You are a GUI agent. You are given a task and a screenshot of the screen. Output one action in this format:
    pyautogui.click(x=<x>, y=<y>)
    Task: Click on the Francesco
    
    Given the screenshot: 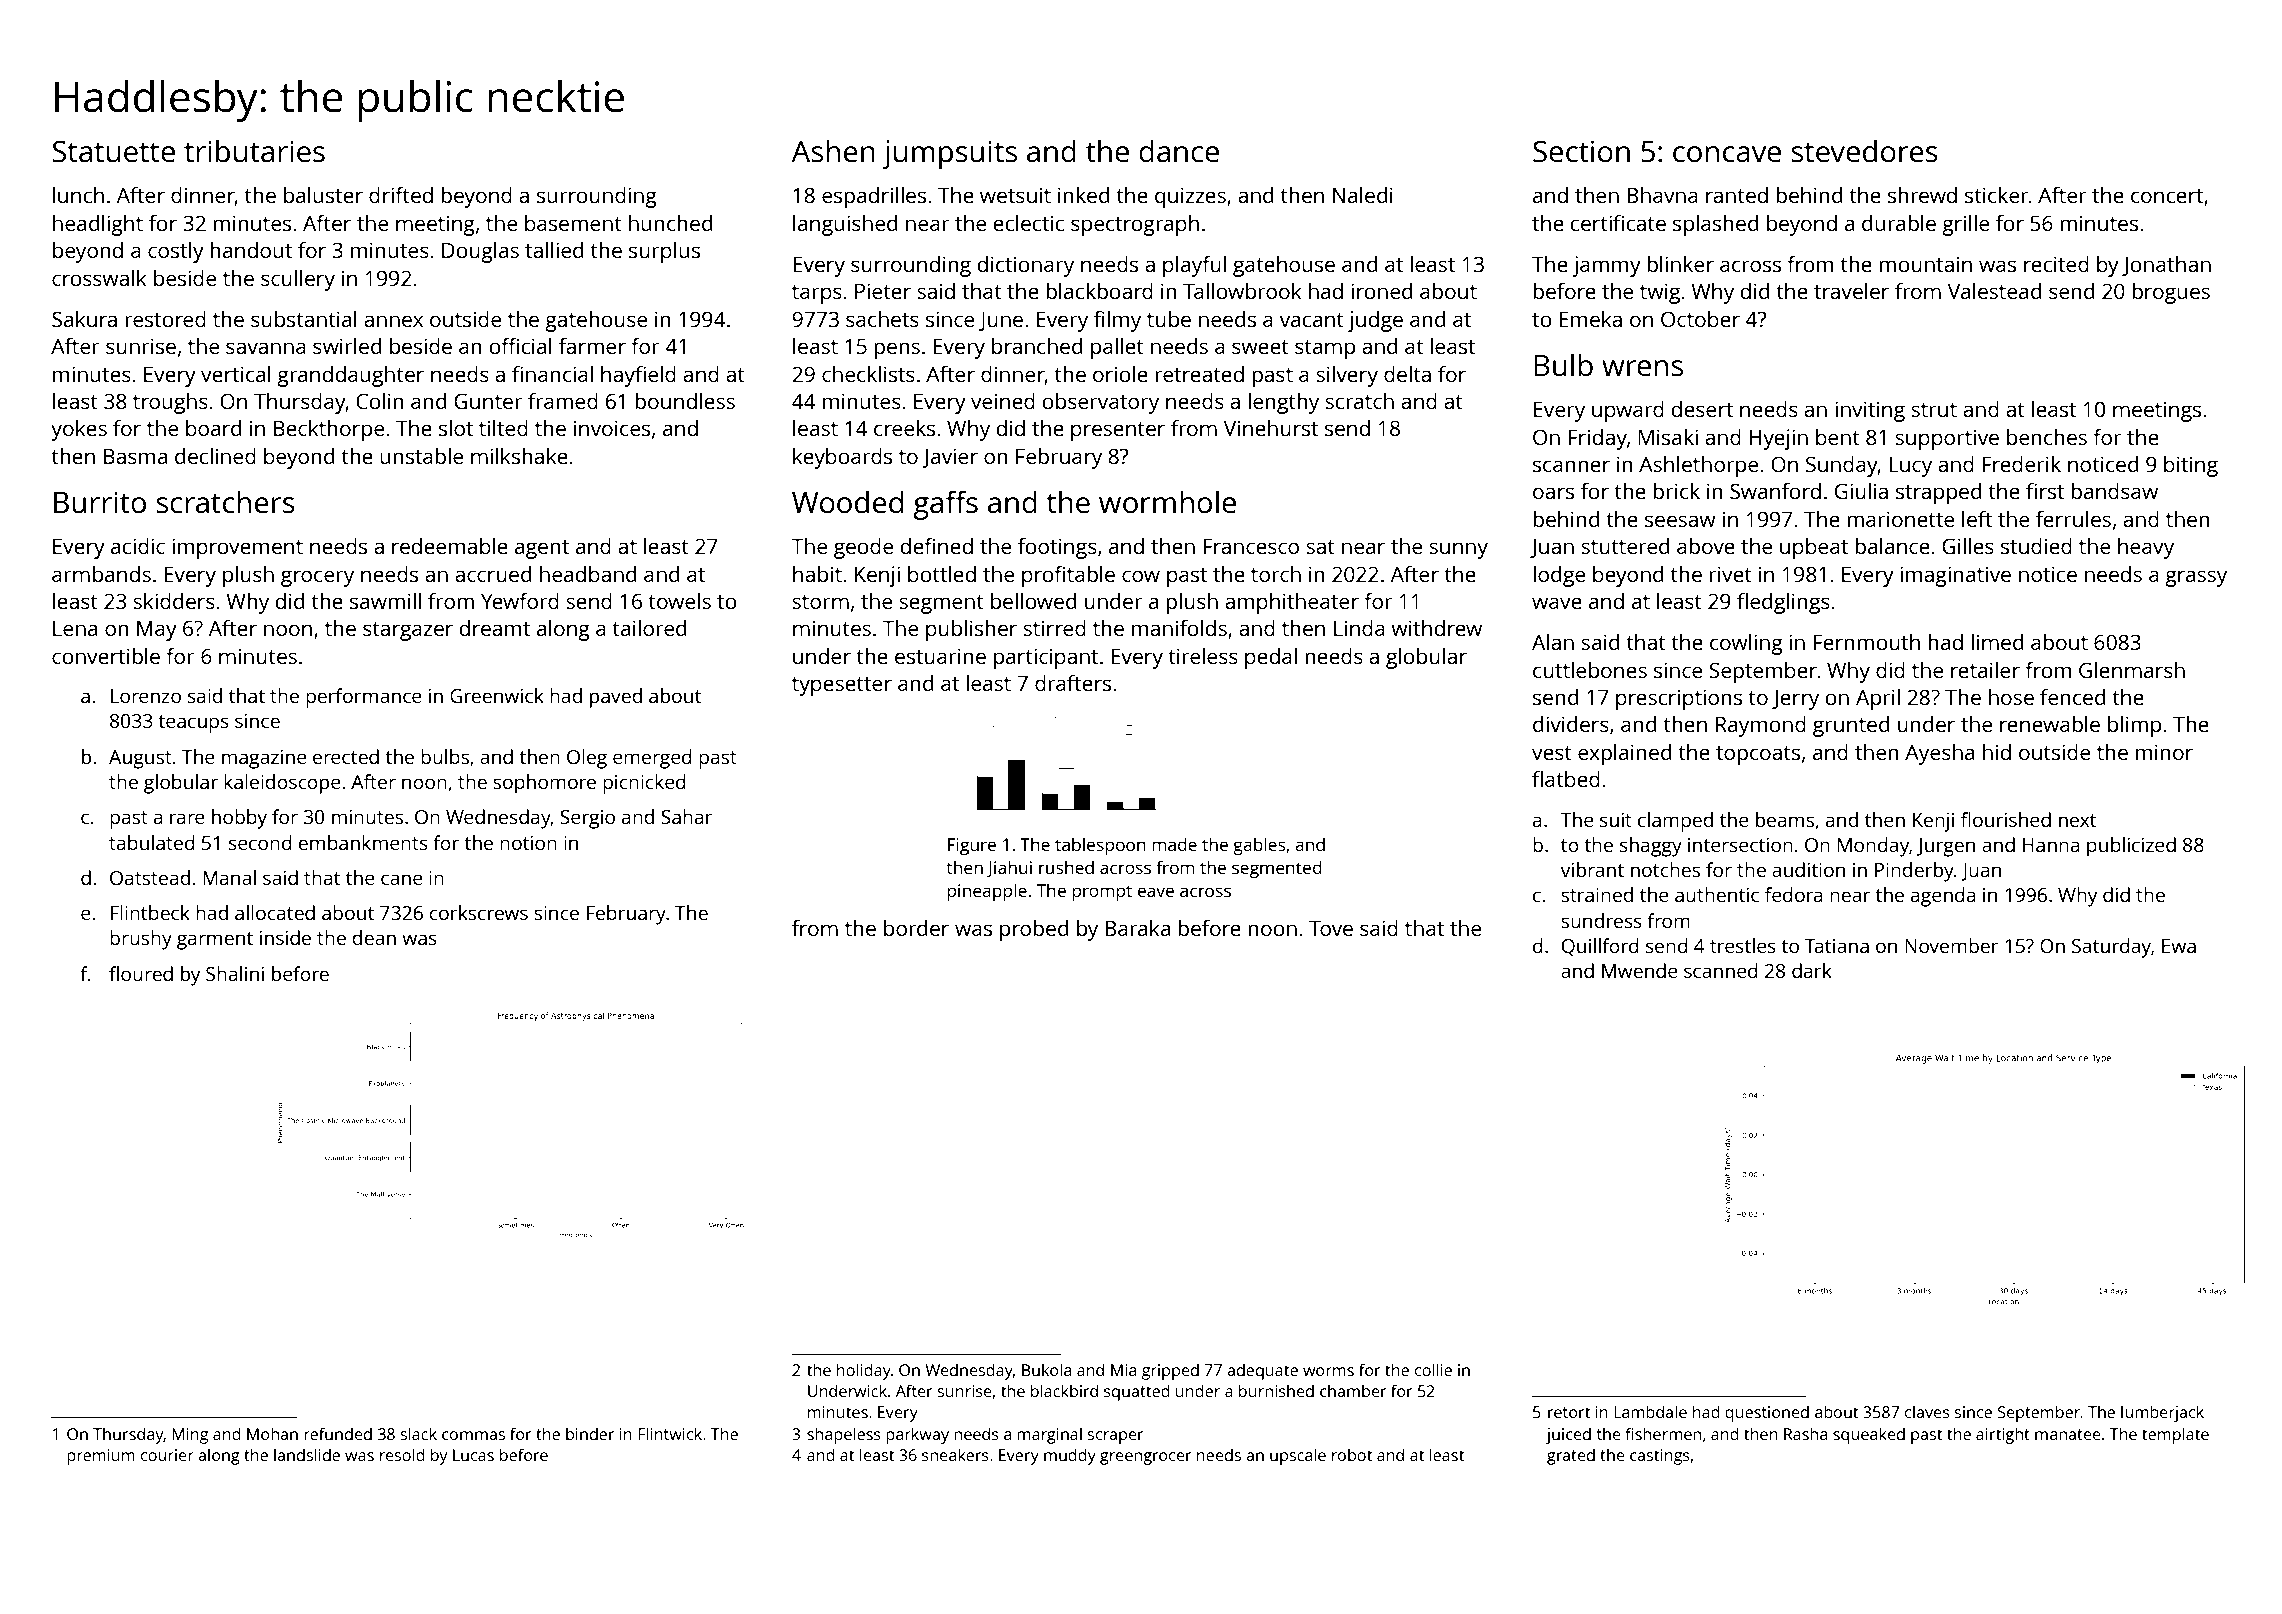 What is the action you would take?
    pyautogui.click(x=1251, y=546)
